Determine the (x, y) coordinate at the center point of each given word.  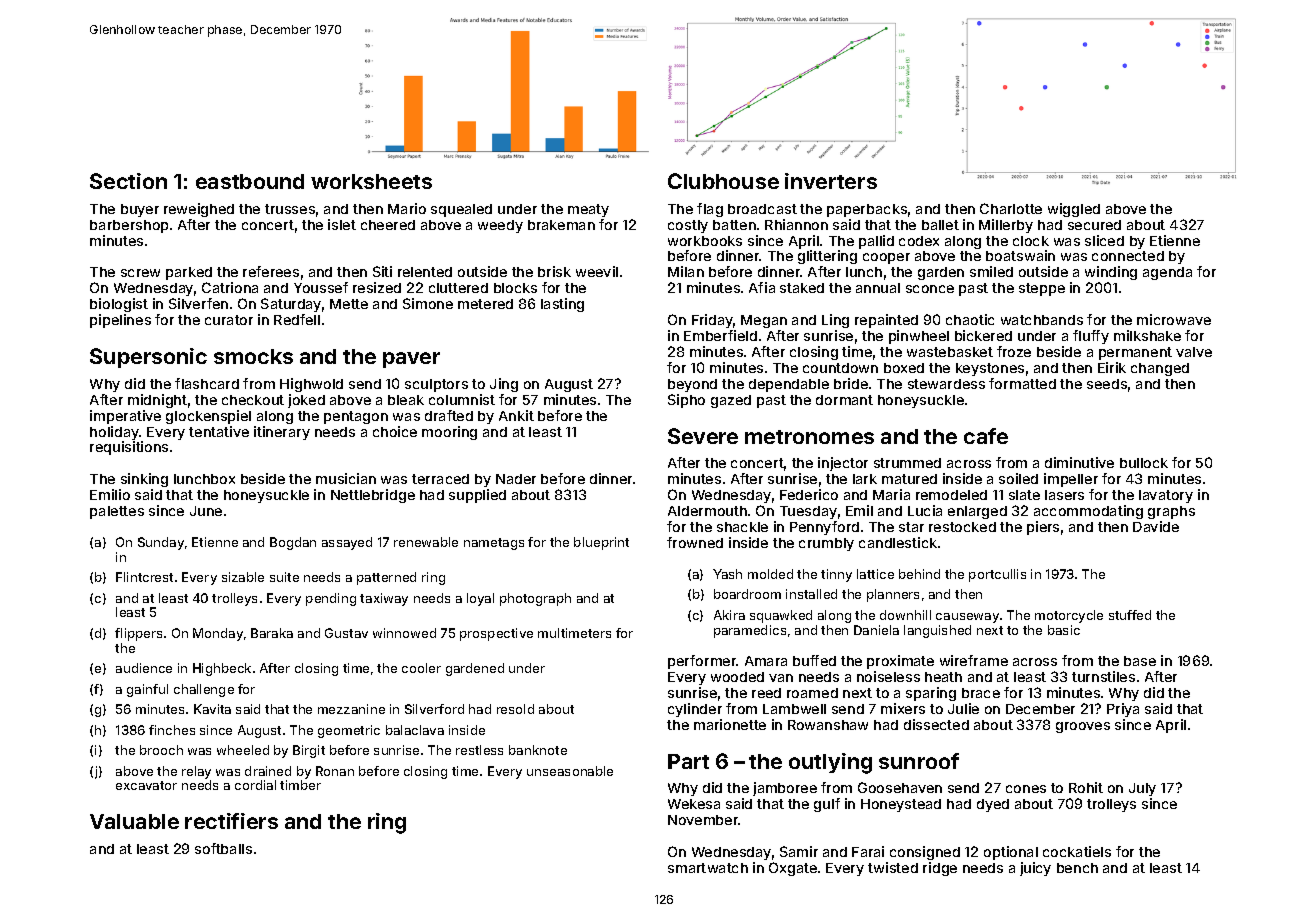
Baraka (272, 633)
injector (843, 464)
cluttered (458, 288)
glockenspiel (208, 417)
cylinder (695, 710)
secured (1094, 225)
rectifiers (231, 821)
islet (342, 224)
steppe (1042, 289)
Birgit (309, 751)
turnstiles (1103, 676)
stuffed (1130, 615)
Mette (349, 304)
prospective (496, 634)
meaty (588, 210)
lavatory (1166, 496)
